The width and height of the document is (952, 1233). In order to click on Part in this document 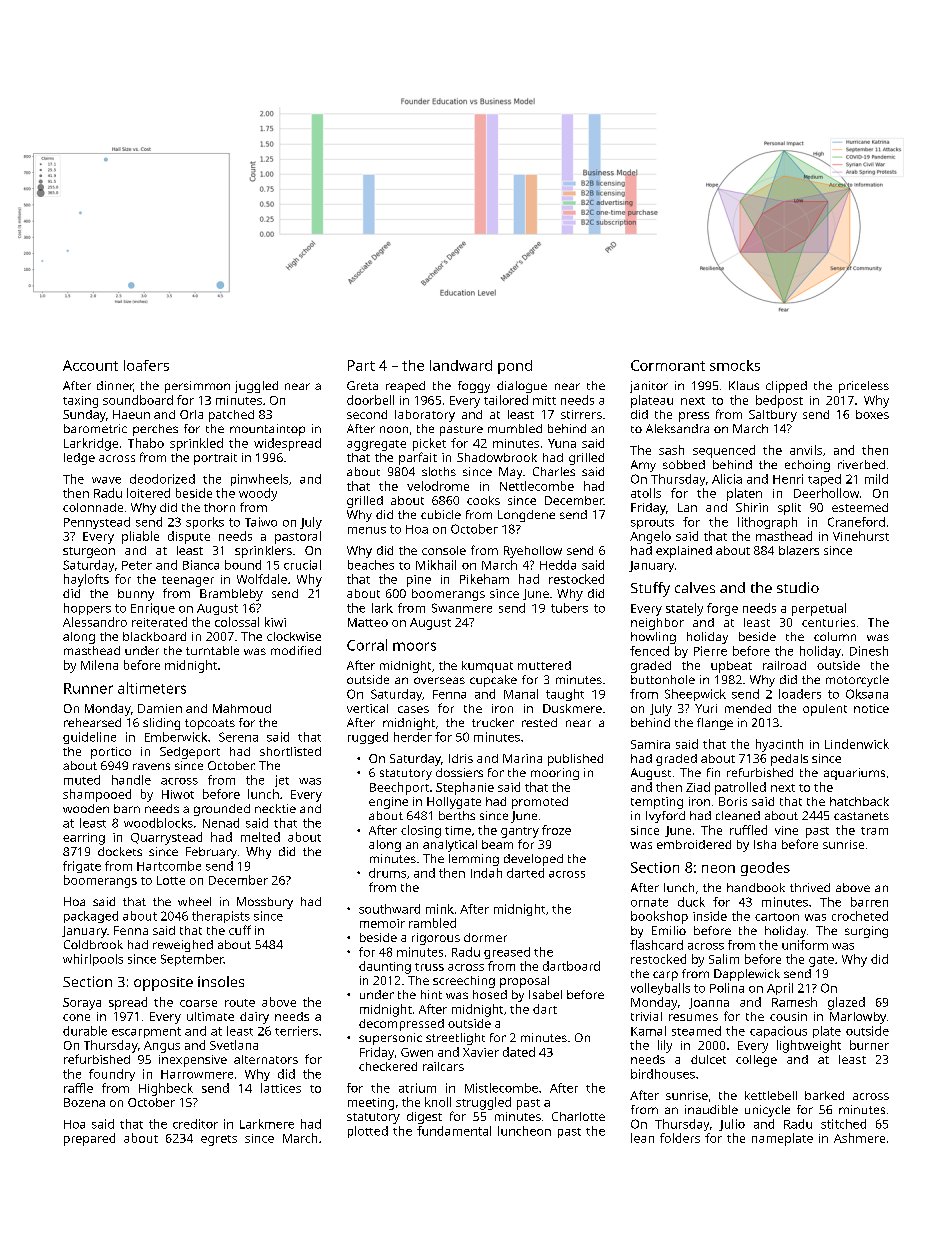, I will do `click(361, 365)`.
